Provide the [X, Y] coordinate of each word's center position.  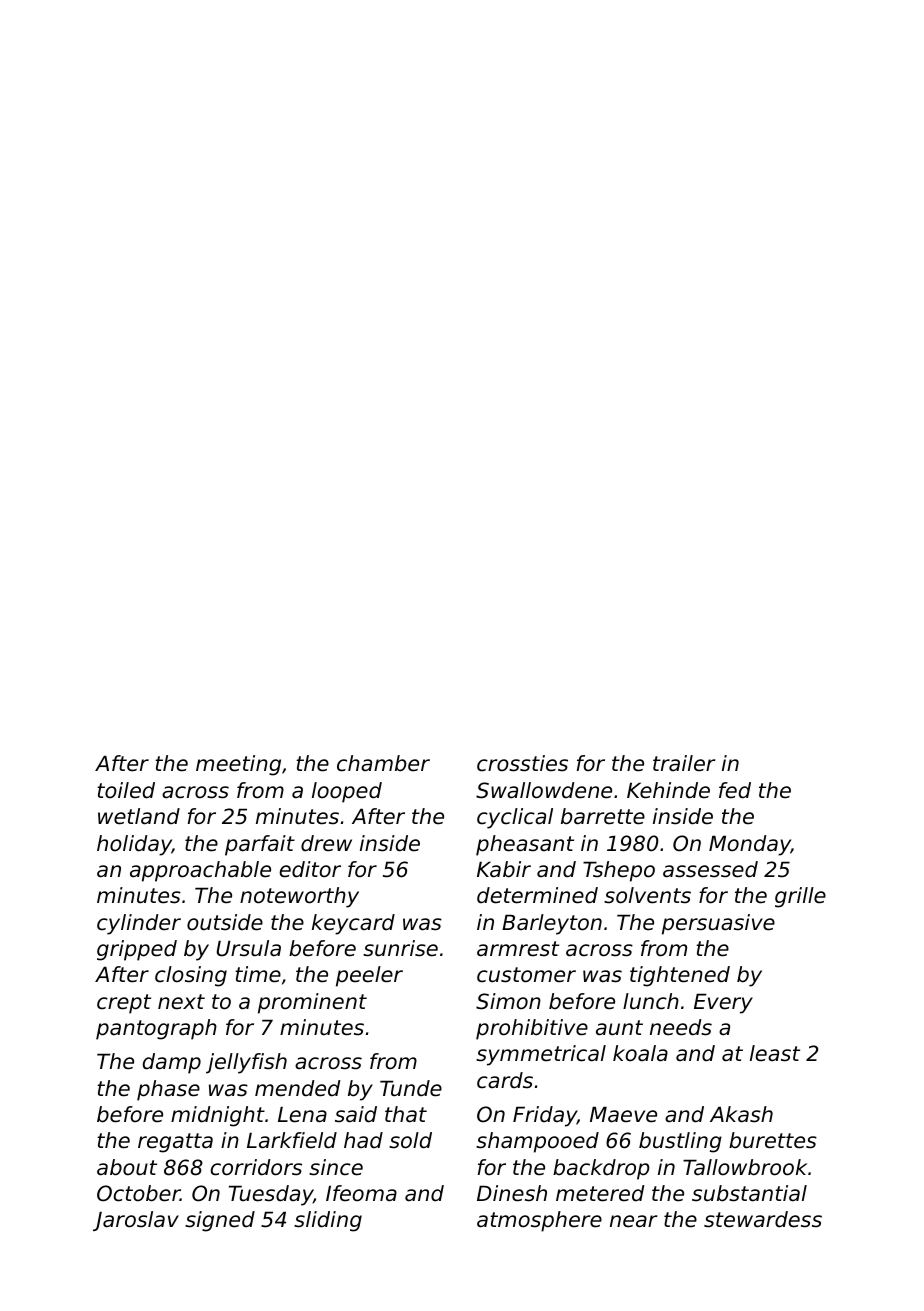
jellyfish [246, 1063]
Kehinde [668, 790]
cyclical [515, 818]
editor [310, 869]
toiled [126, 790]
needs [681, 1027]
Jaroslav [136, 1221]
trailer [684, 763]
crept [124, 1004]
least [775, 1053]
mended [298, 1088]
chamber [383, 763]
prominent [312, 1003]
